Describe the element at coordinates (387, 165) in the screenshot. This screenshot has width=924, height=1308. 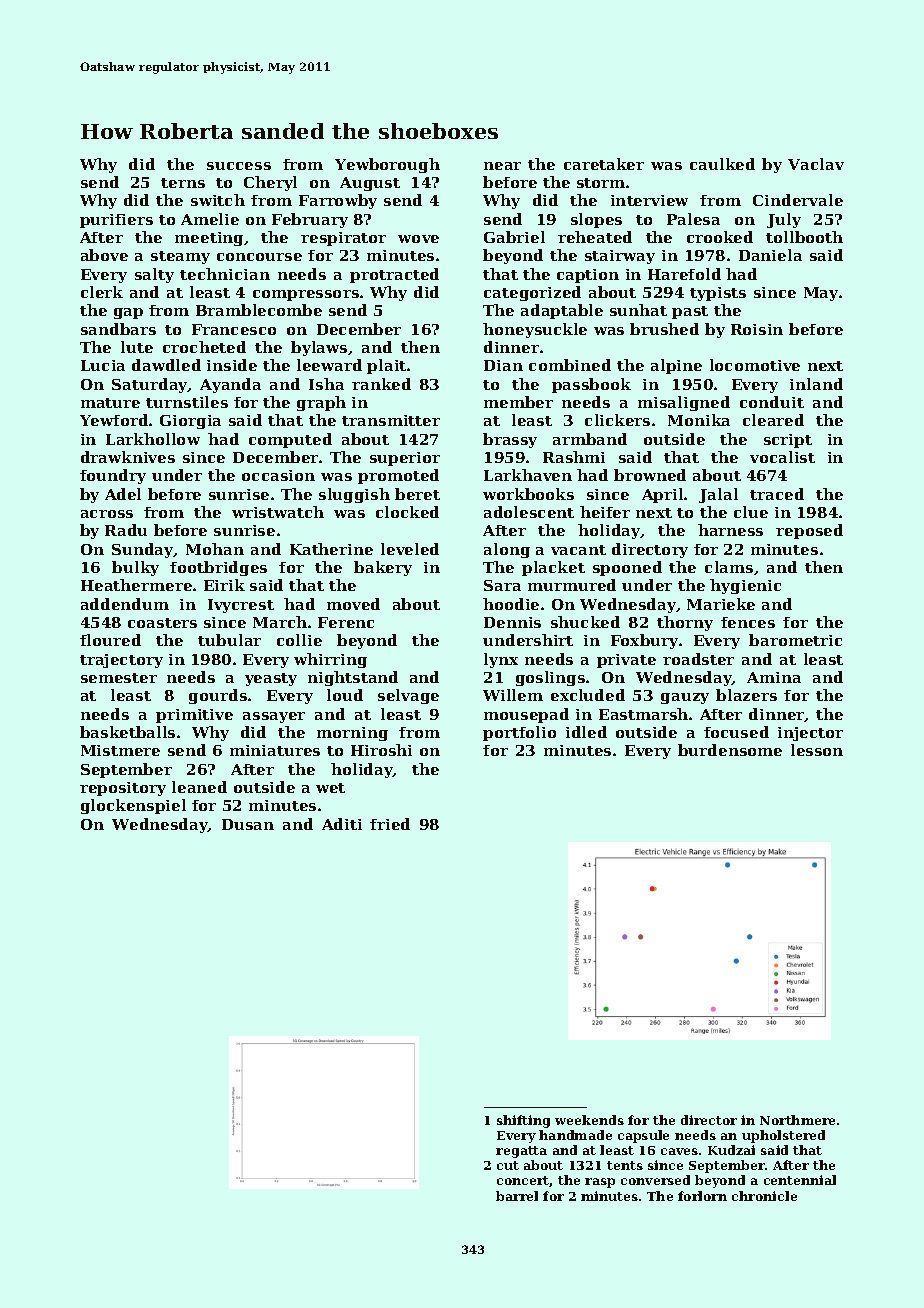
I see `Yewborough` at that location.
